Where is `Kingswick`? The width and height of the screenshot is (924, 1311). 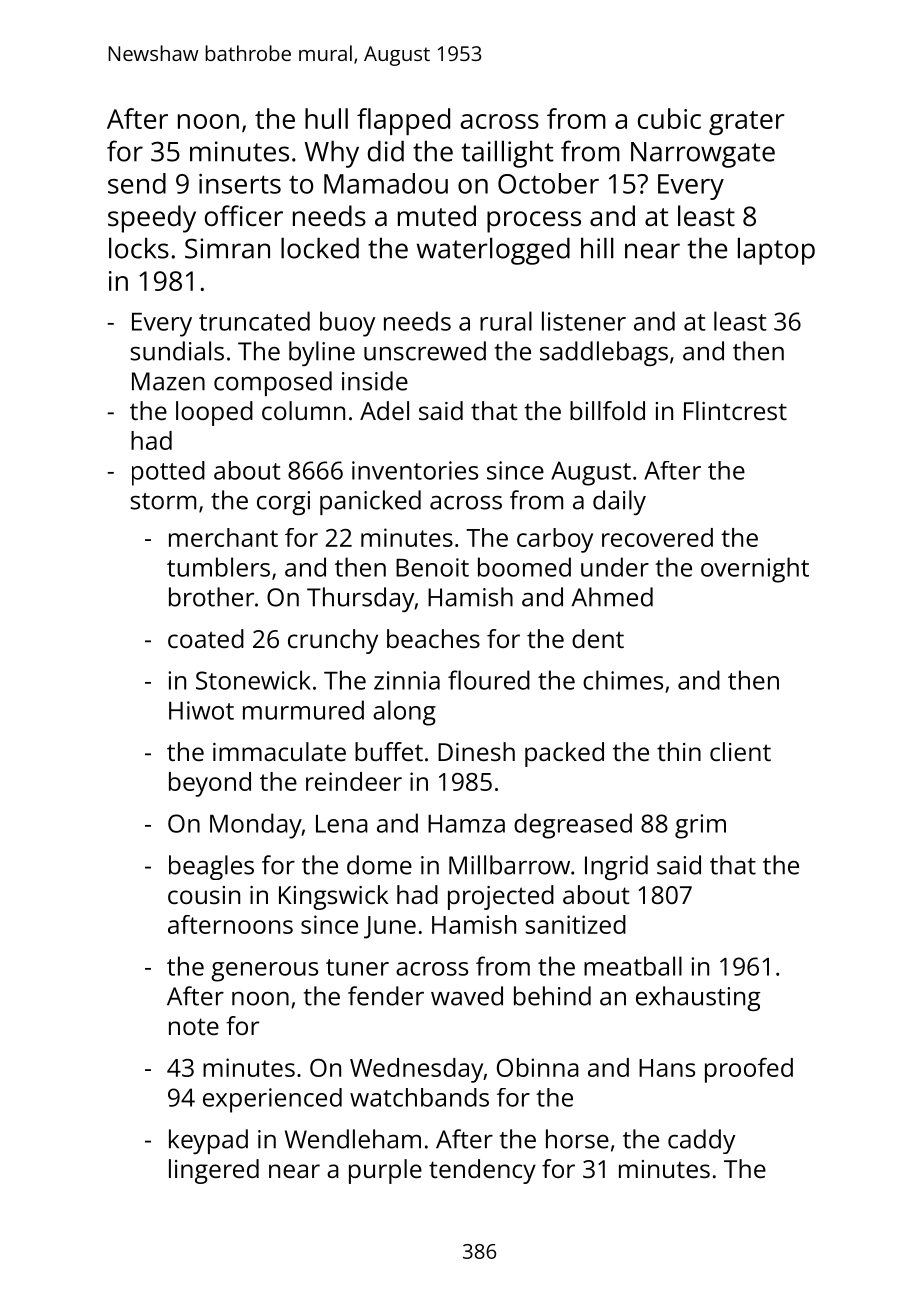 Kingswick is located at coordinates (333, 897).
